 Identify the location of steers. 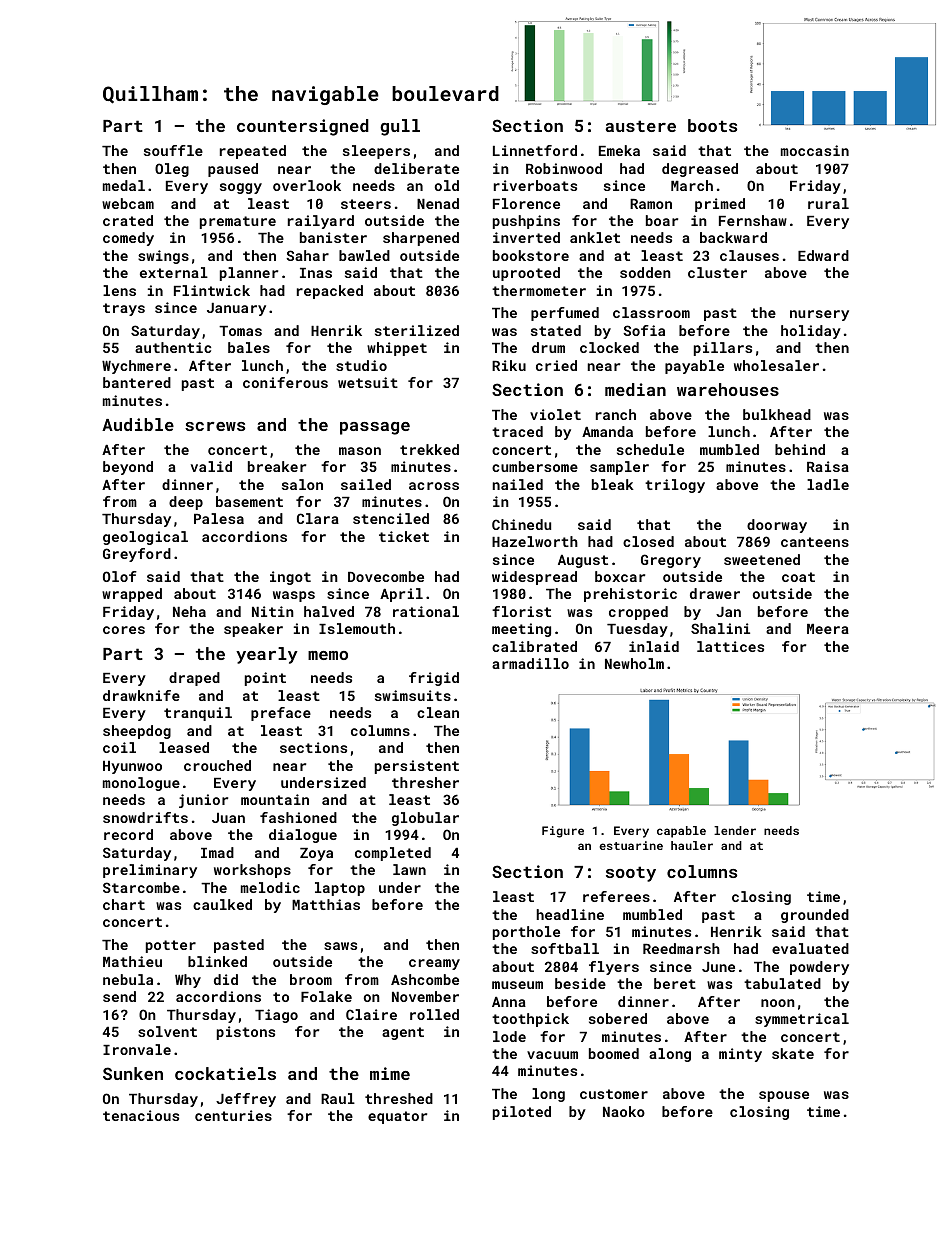
(366, 204).
